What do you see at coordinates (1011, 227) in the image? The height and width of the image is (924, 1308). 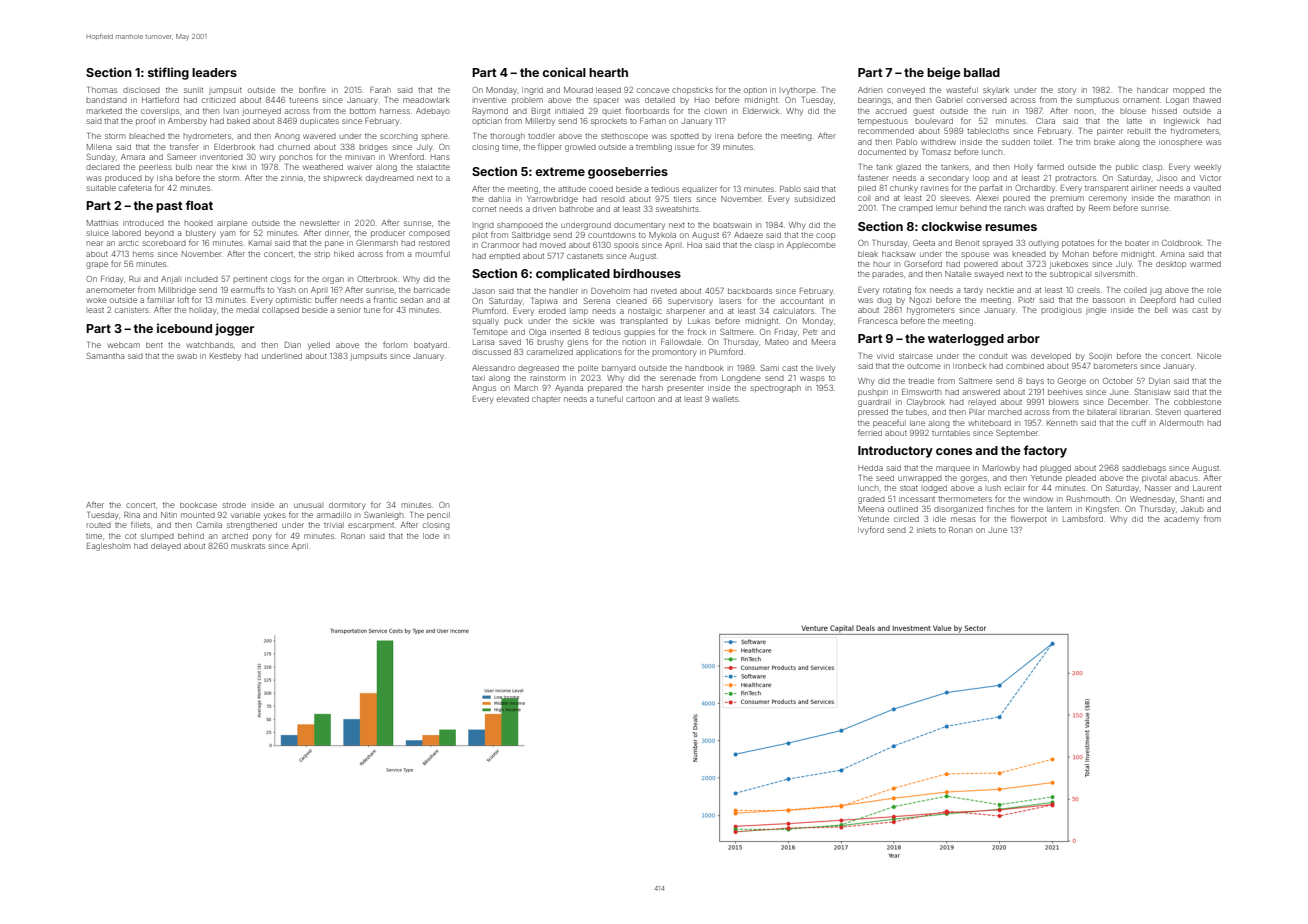 I see `resumes` at bounding box center [1011, 227].
